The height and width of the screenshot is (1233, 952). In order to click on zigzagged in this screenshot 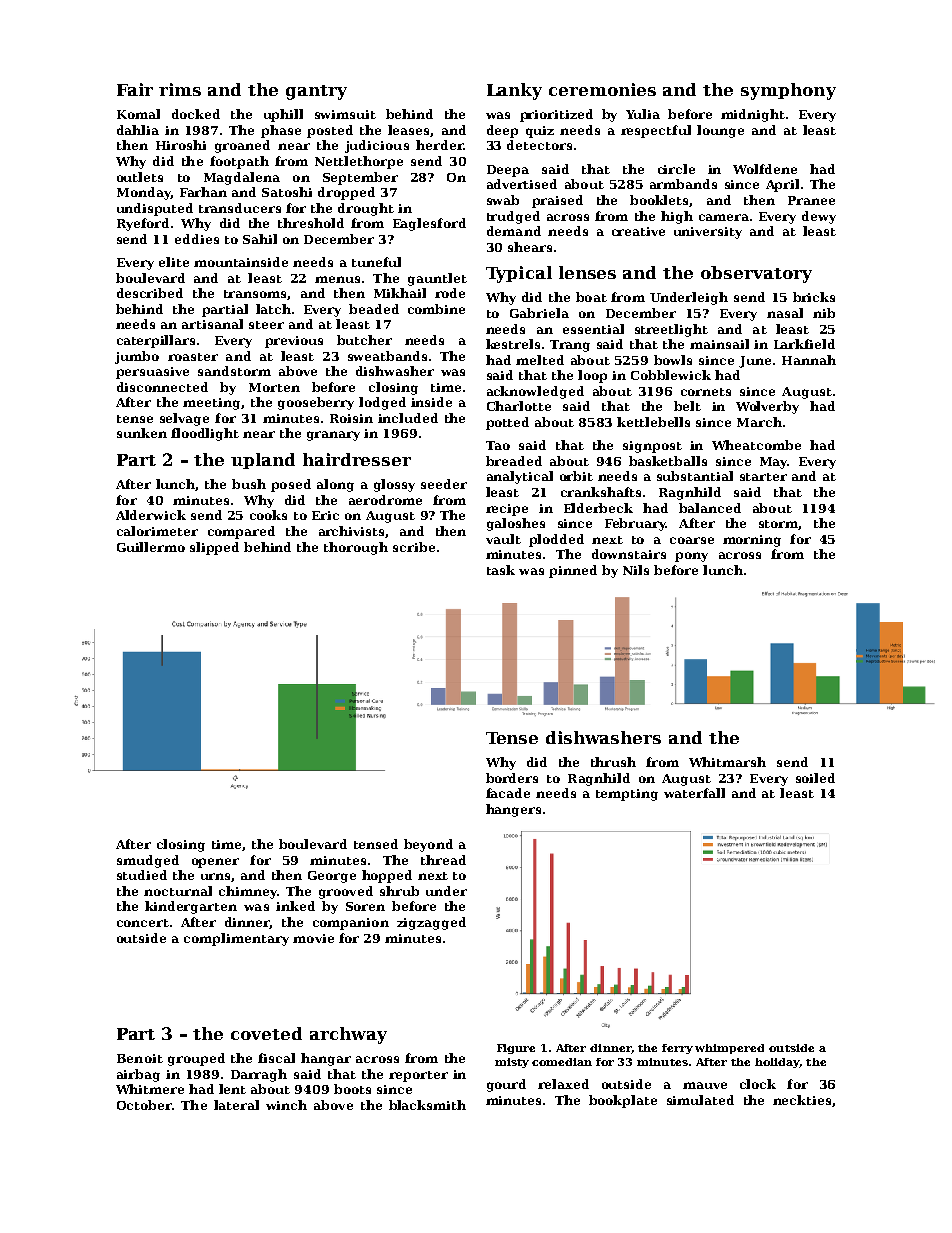, I will do `click(431, 923)`.
